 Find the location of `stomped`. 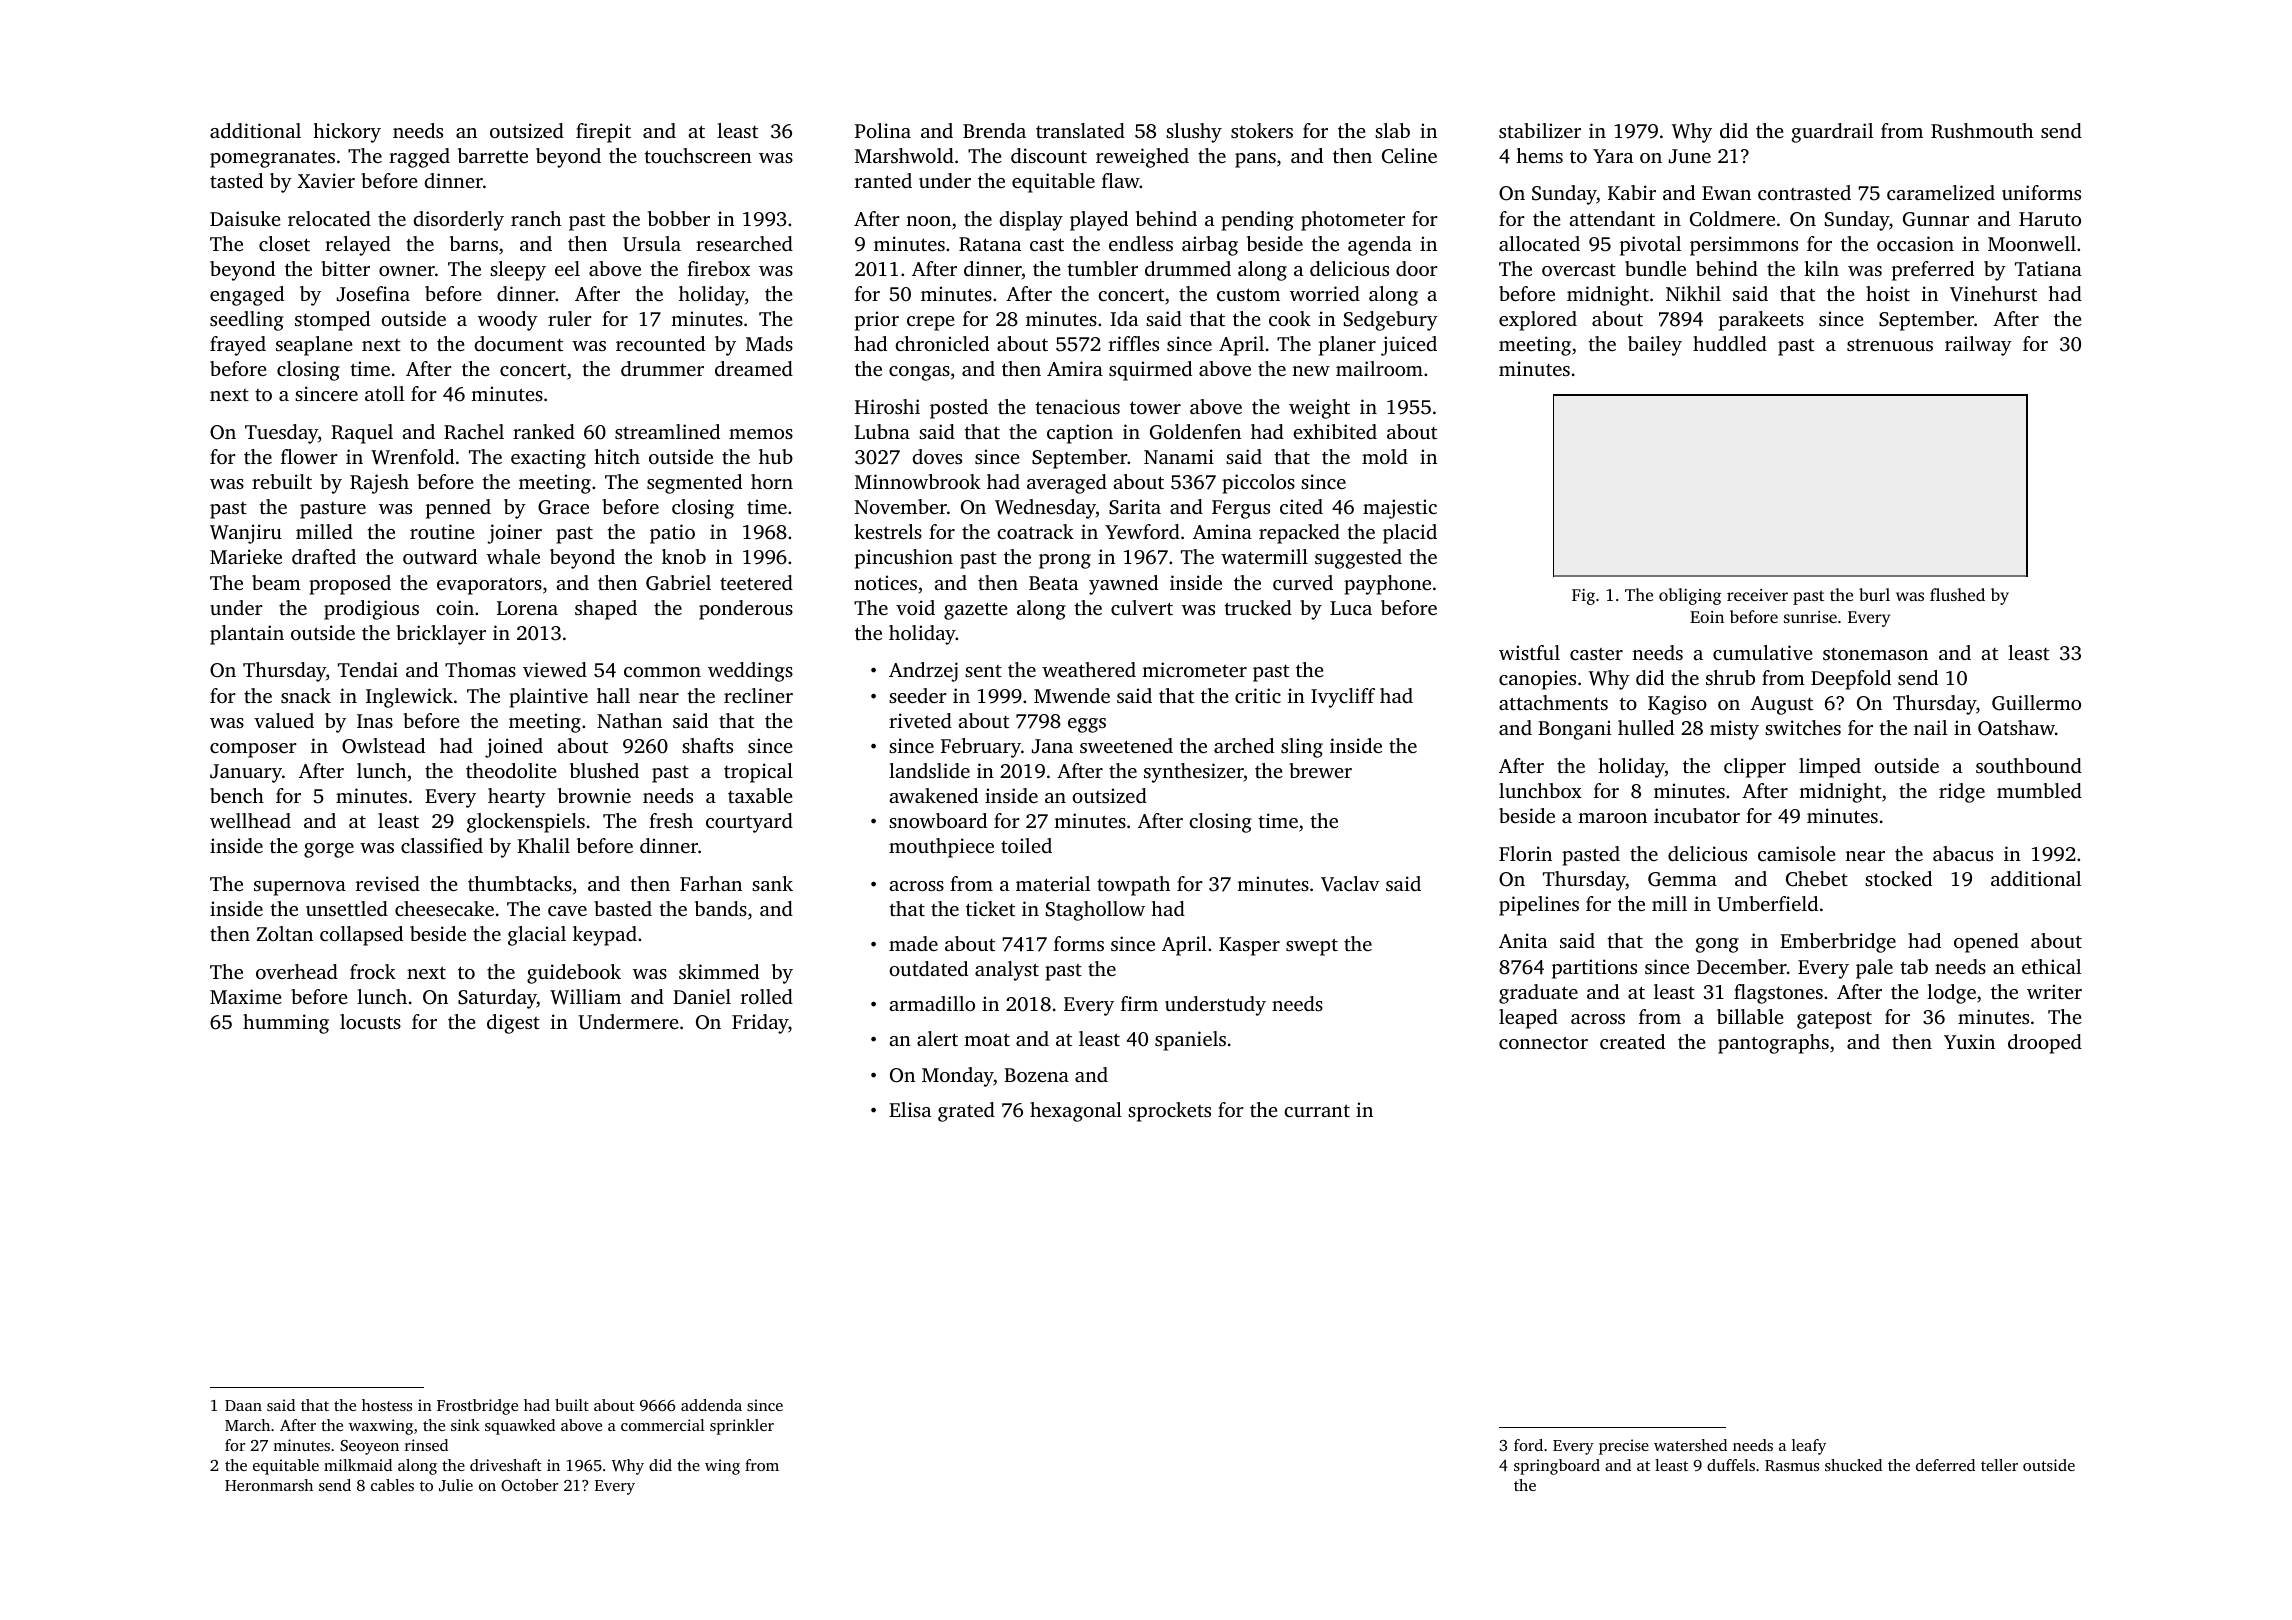

stomped is located at coordinates (332, 321).
